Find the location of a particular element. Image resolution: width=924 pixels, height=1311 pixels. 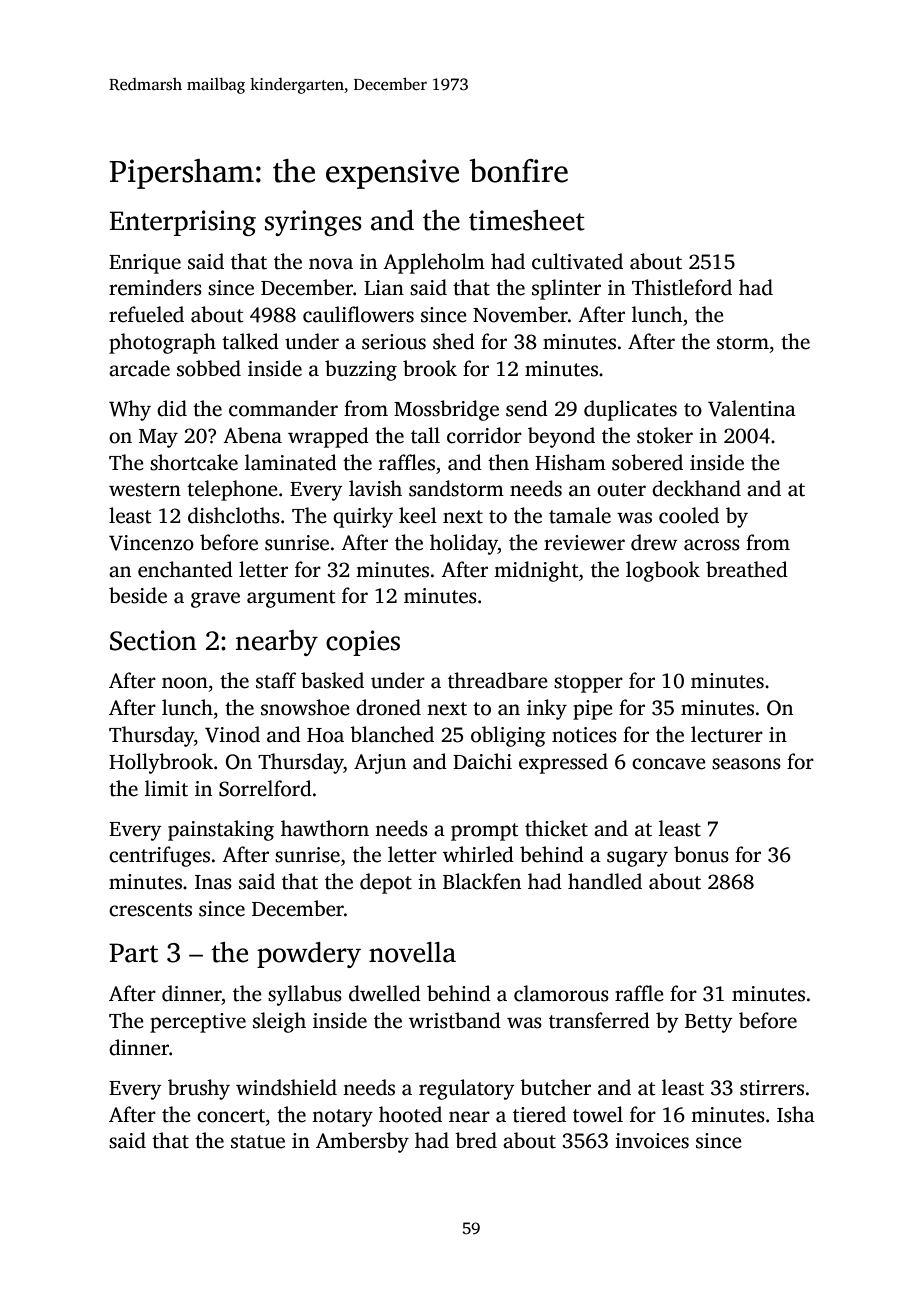

threadbare is located at coordinates (498, 680).
